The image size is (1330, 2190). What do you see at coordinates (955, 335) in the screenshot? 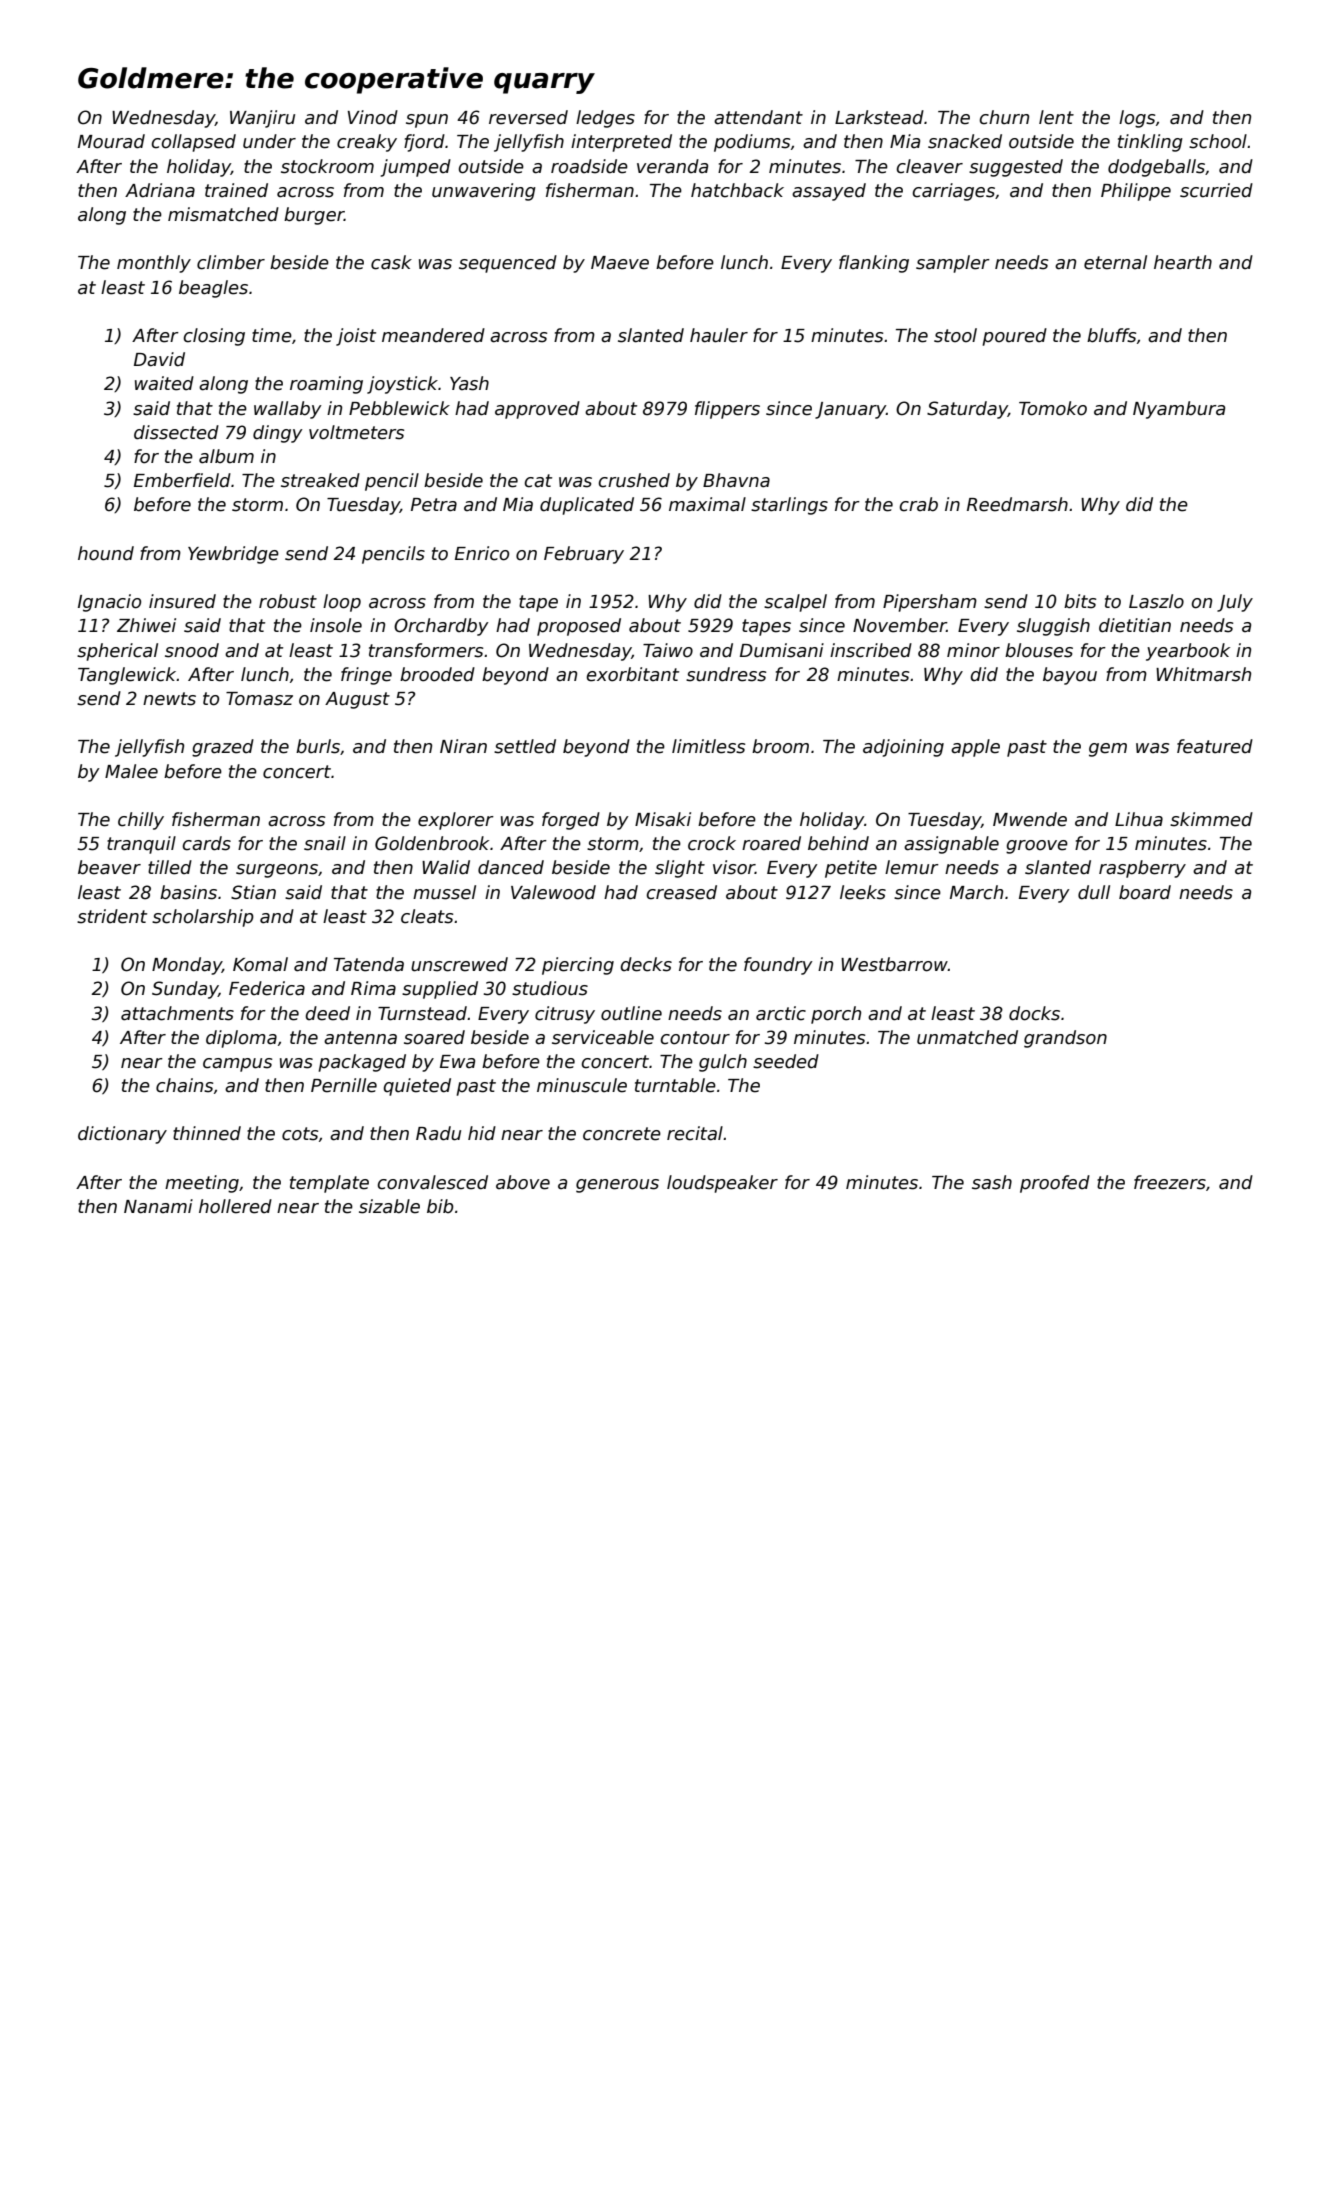
I see `stool` at bounding box center [955, 335].
